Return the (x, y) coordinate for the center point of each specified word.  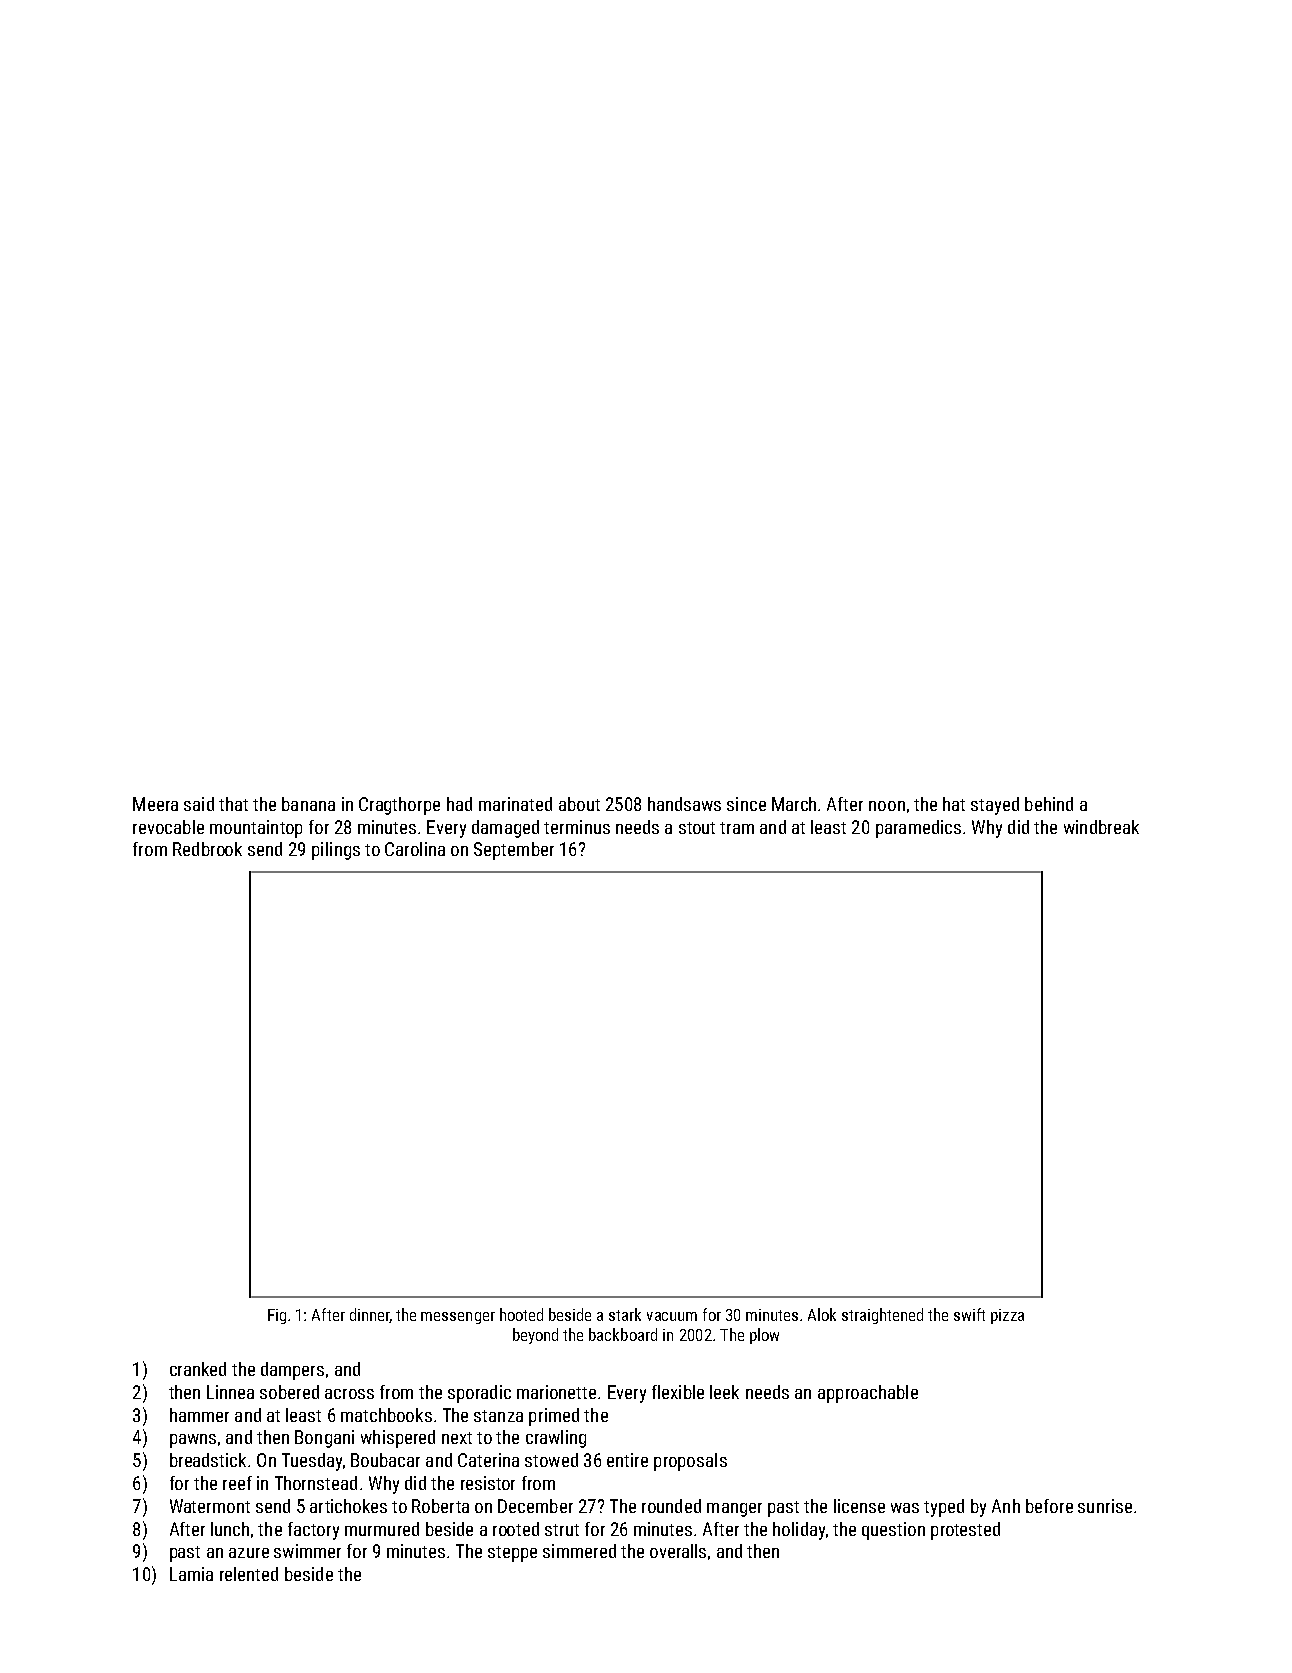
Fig (277, 1316)
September (514, 851)
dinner (370, 1315)
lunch (230, 1529)
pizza (1007, 1316)
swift (969, 1314)
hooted (521, 1314)
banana (308, 804)
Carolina (415, 849)
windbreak (1101, 827)
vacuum (672, 1316)
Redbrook (207, 849)
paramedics (918, 829)
